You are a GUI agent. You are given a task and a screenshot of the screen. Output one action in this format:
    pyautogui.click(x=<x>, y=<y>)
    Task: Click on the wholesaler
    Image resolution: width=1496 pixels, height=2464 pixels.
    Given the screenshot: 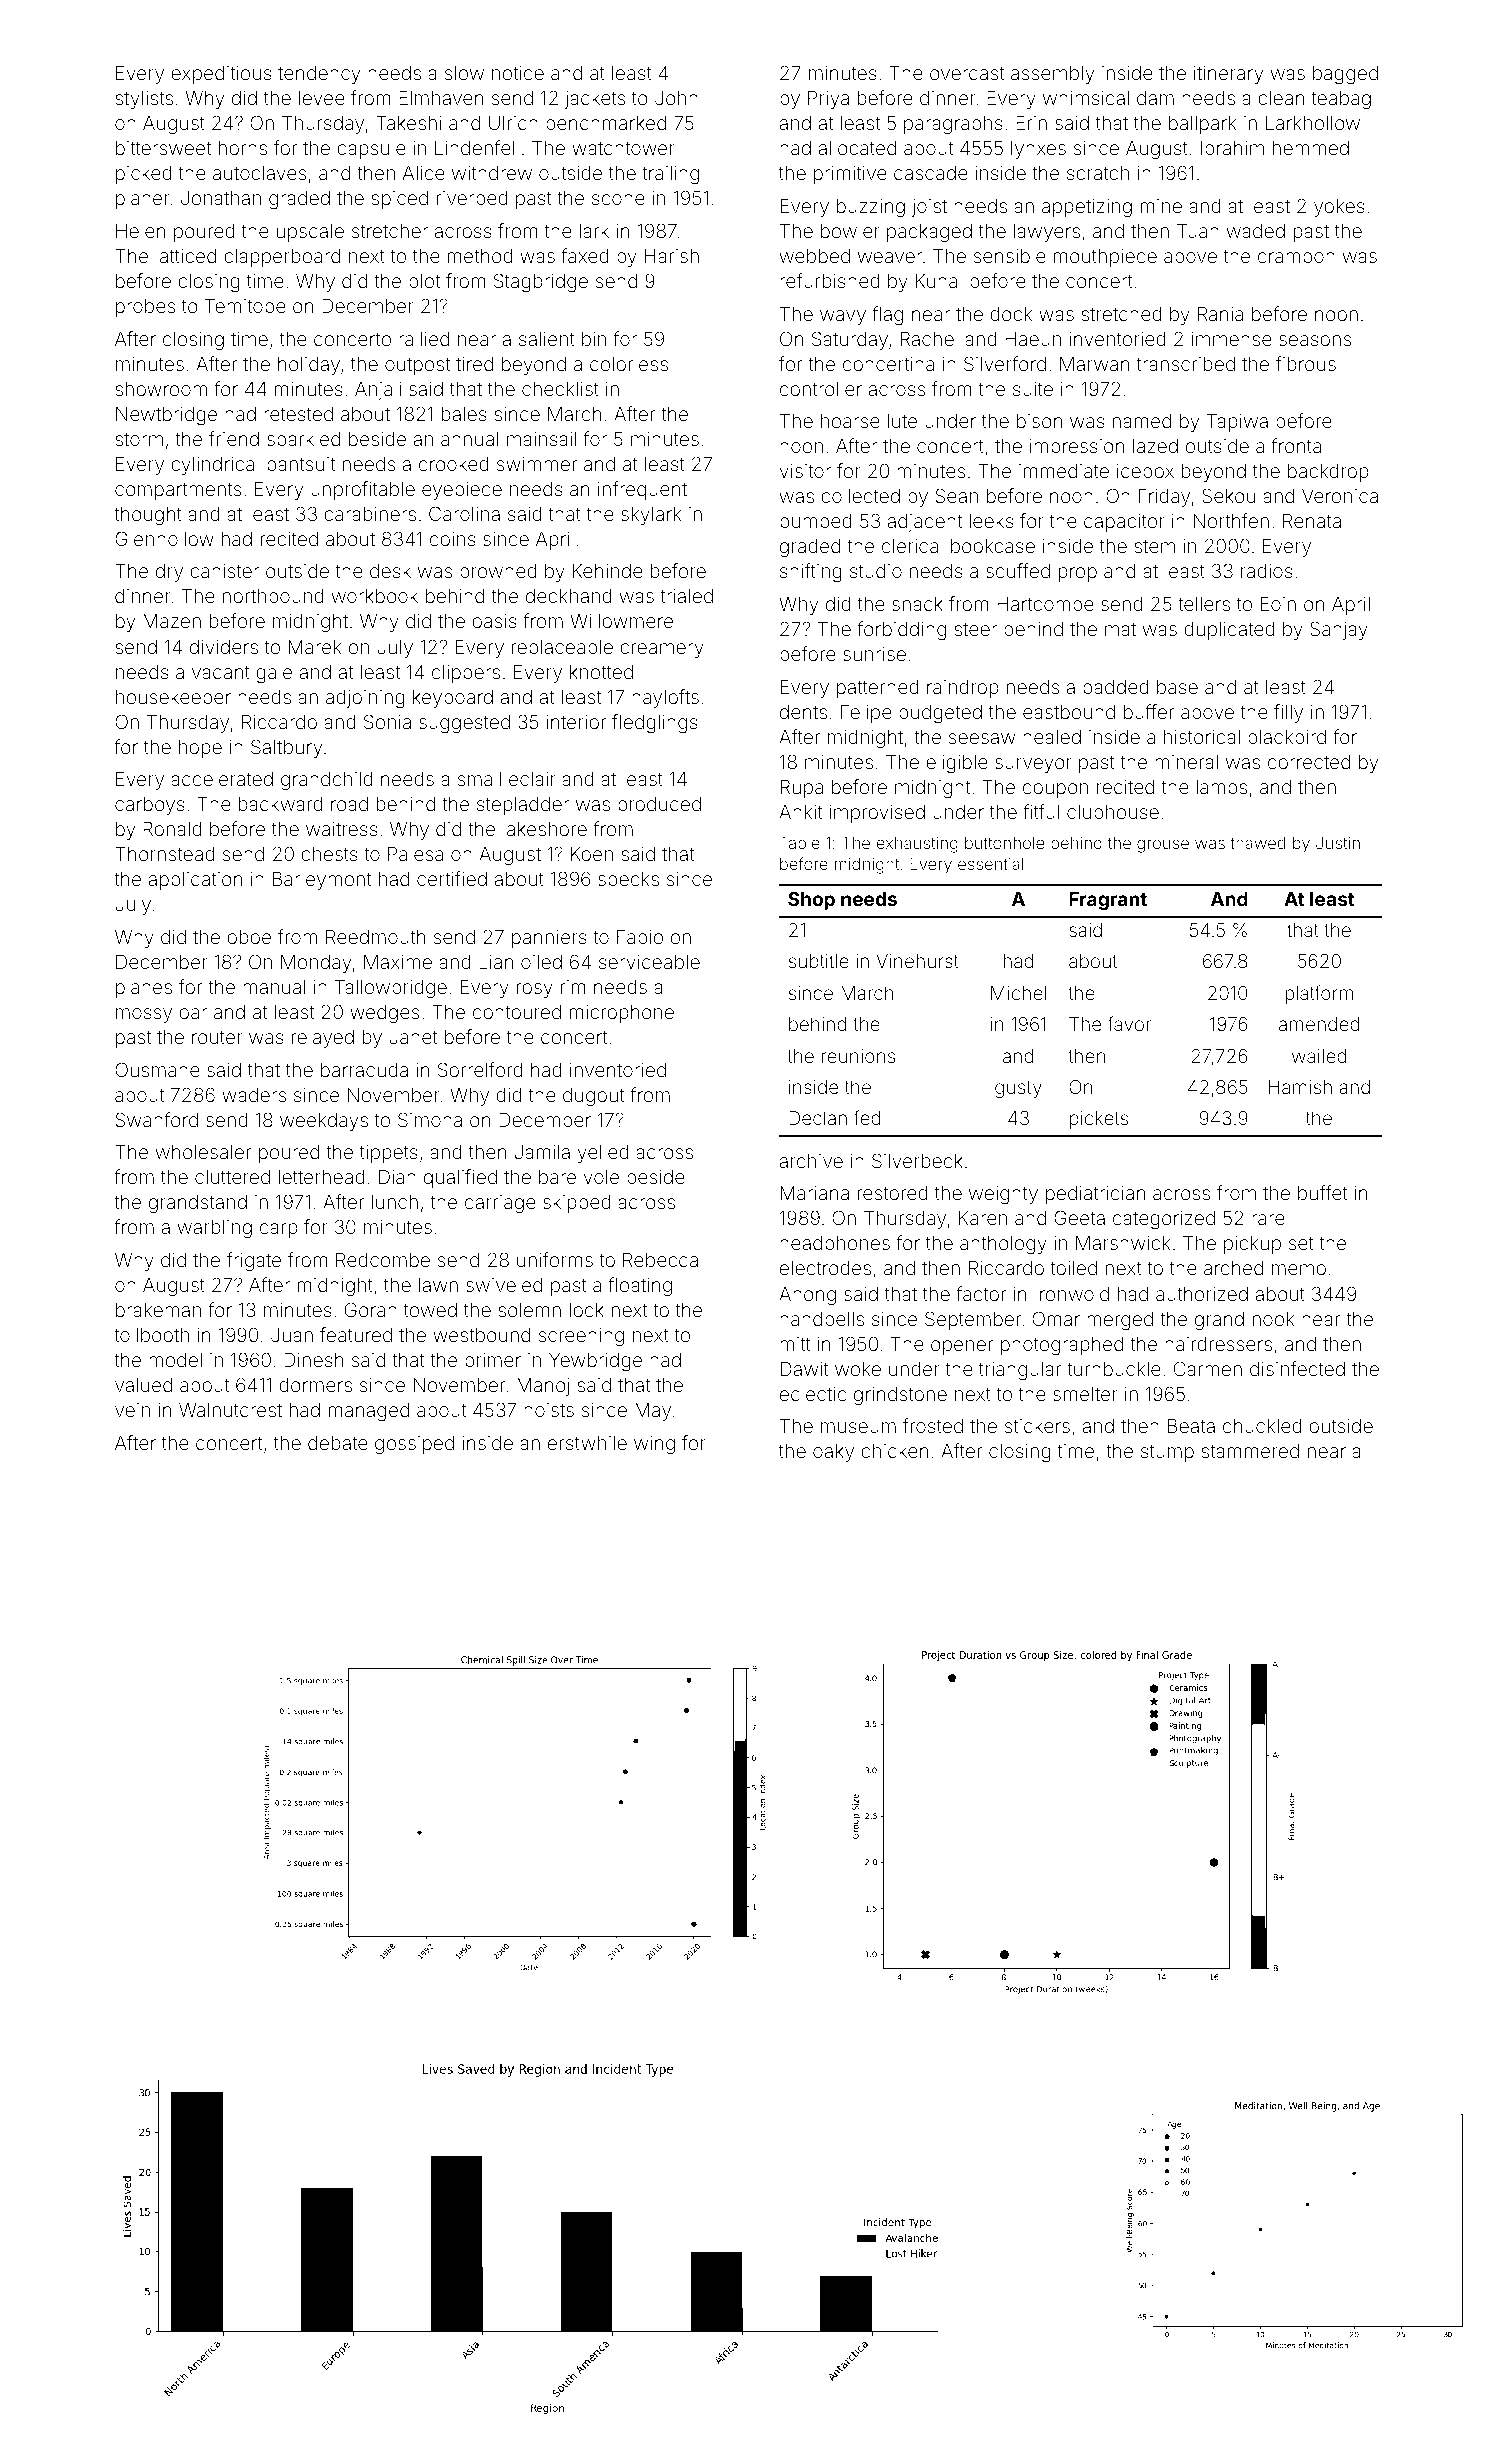 What is the action you would take?
    pyautogui.click(x=203, y=1152)
